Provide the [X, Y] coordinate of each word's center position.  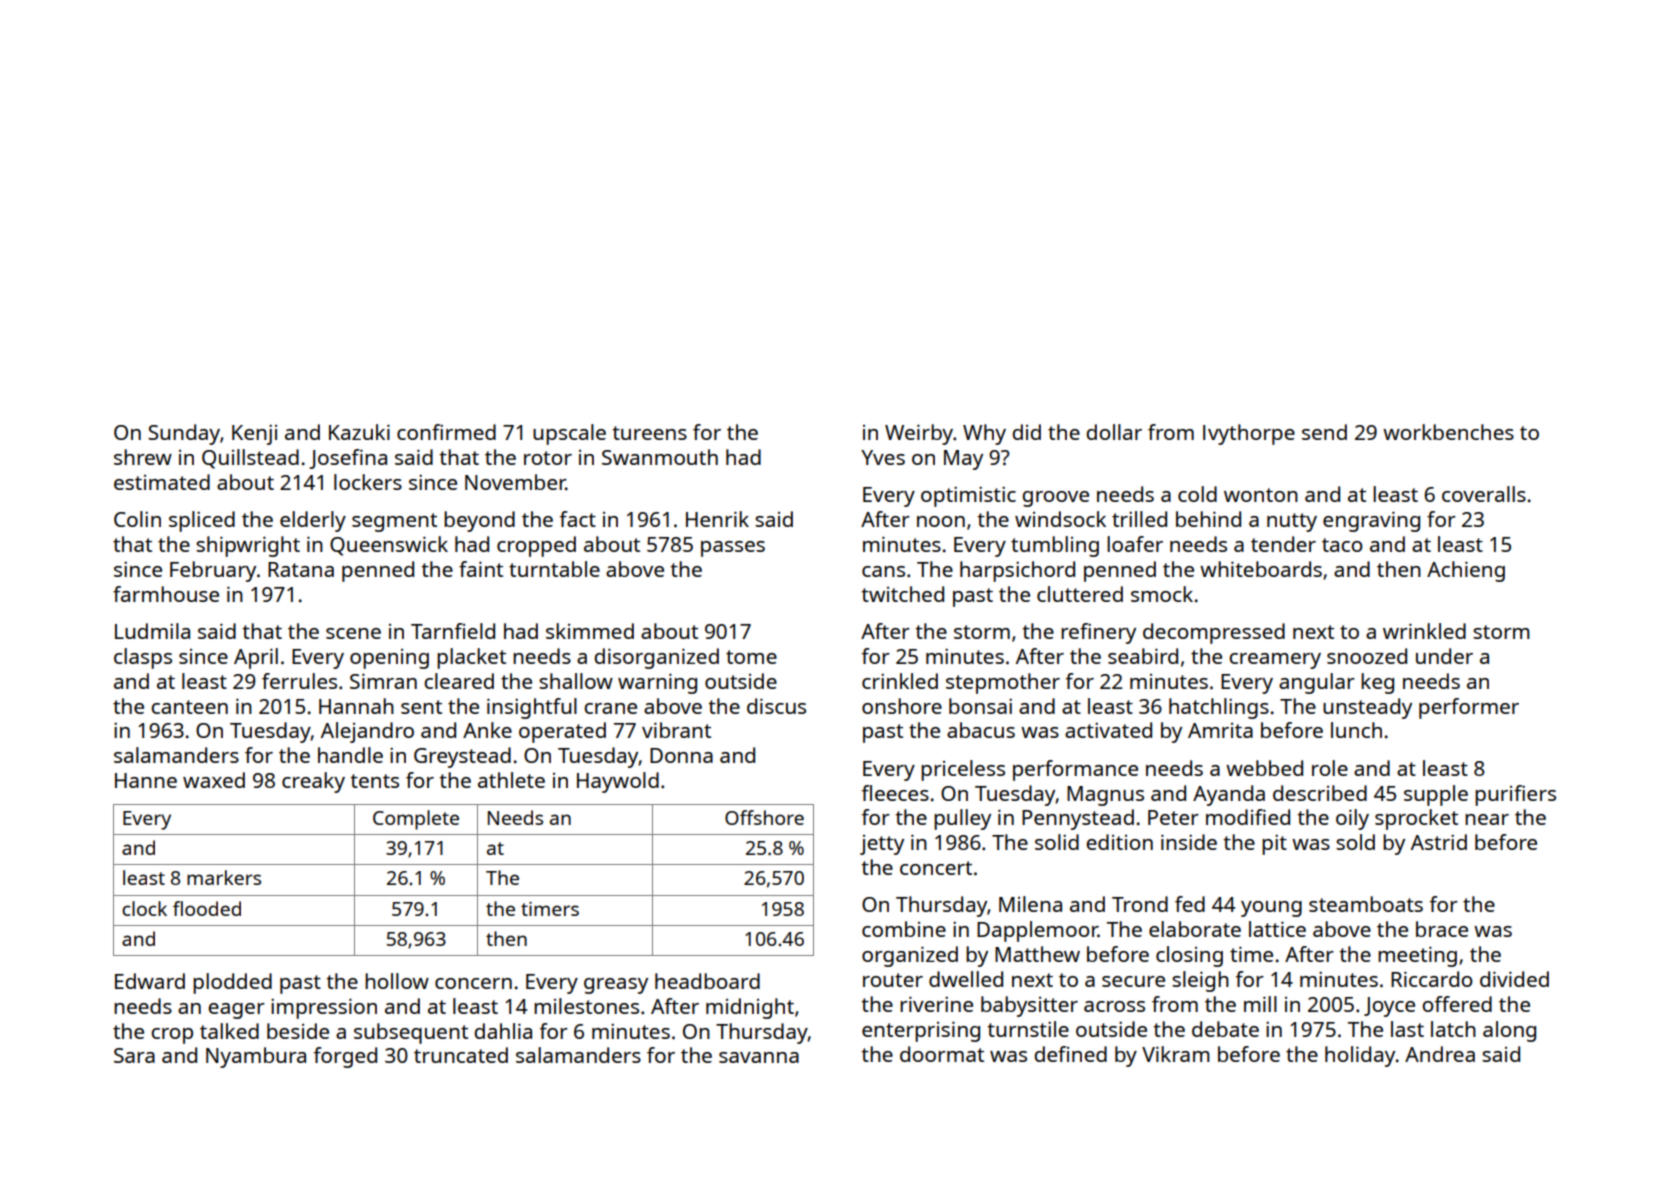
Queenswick [389, 546]
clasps [143, 658]
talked [229, 1031]
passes [733, 549]
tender [1283, 544]
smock [1162, 594]
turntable [554, 569]
